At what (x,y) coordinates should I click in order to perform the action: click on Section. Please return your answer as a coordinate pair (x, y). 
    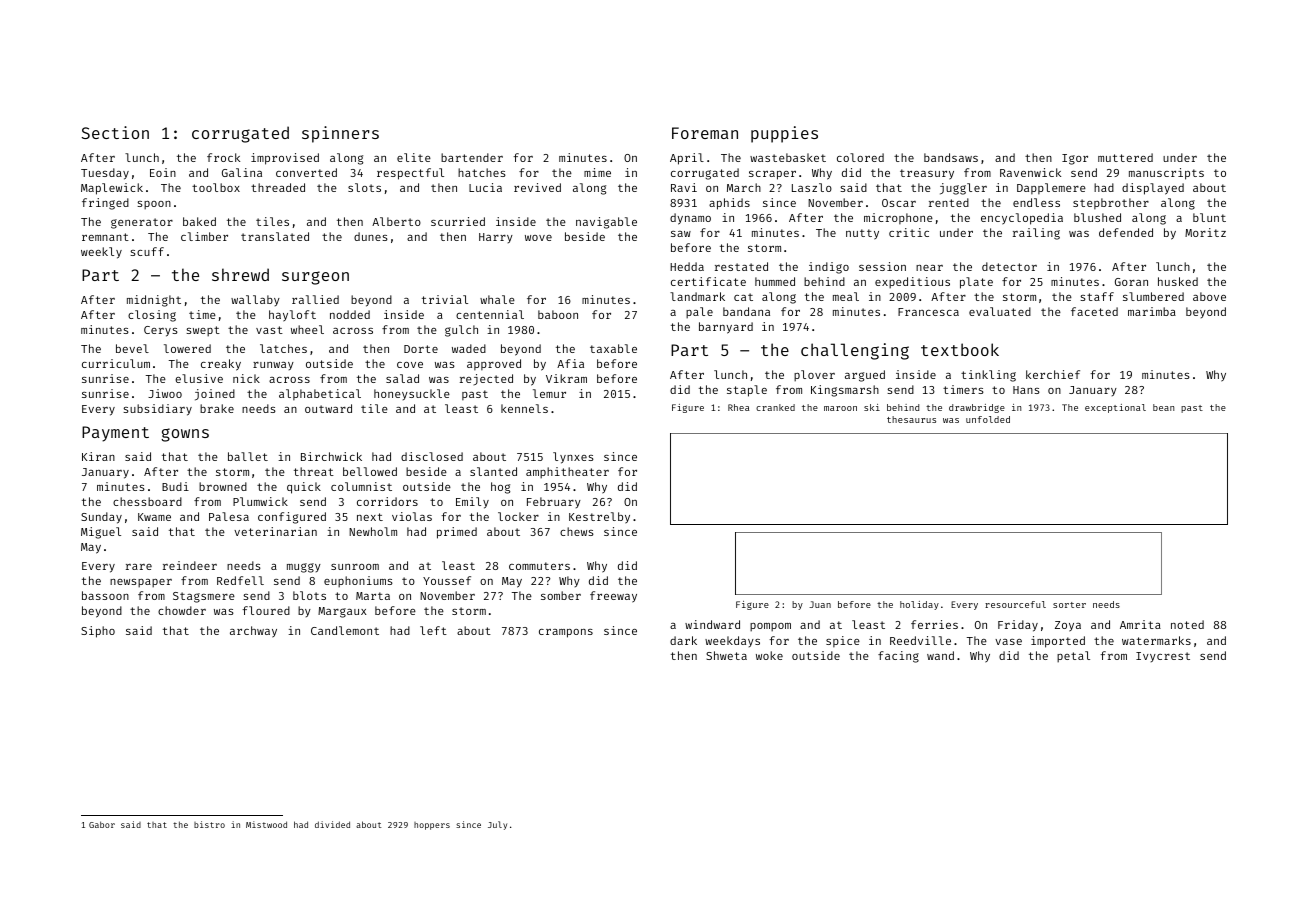
    Looking at the image, I should click on (115, 132).
